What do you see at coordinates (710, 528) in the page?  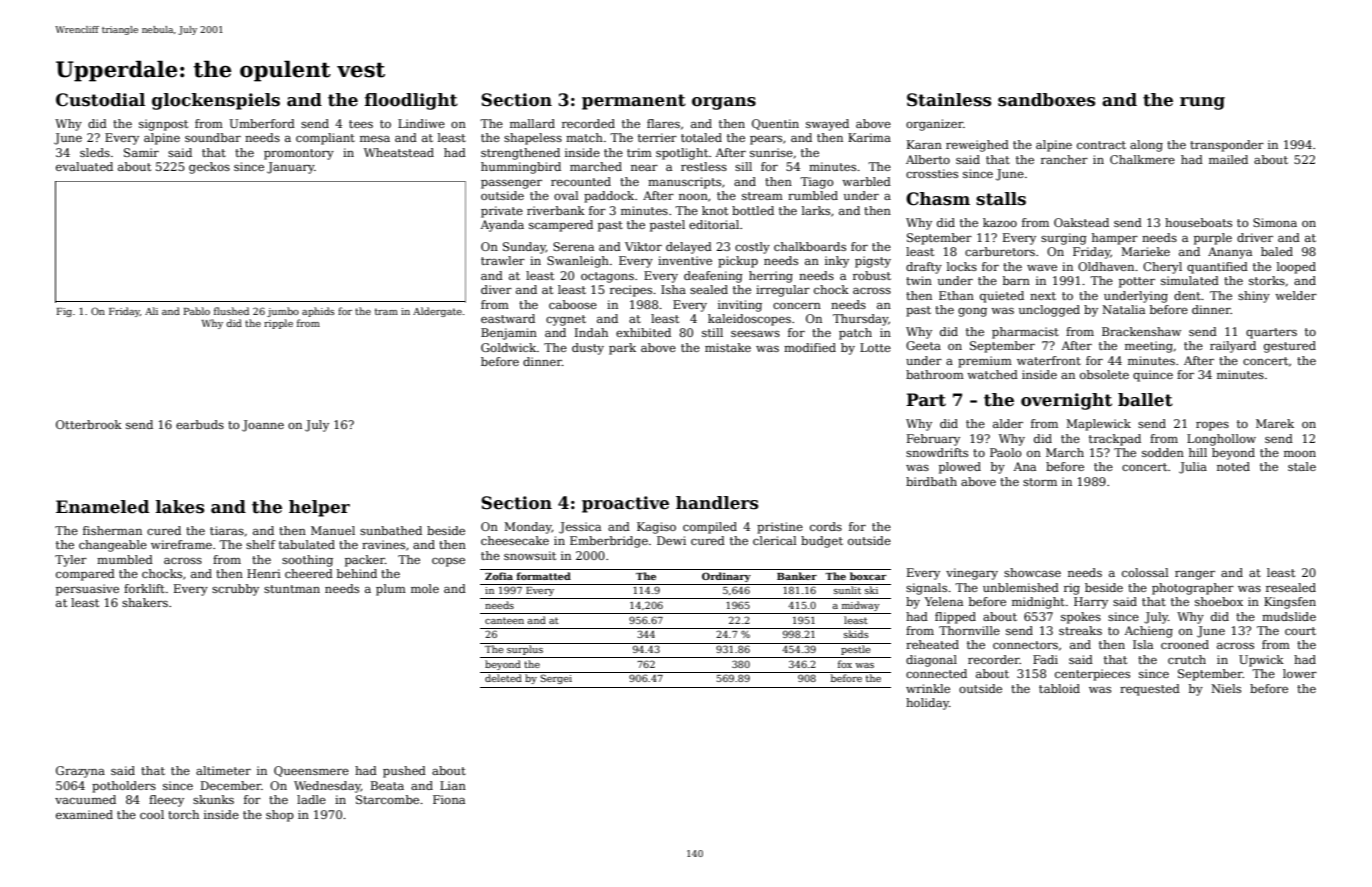 I see `compiled` at bounding box center [710, 528].
